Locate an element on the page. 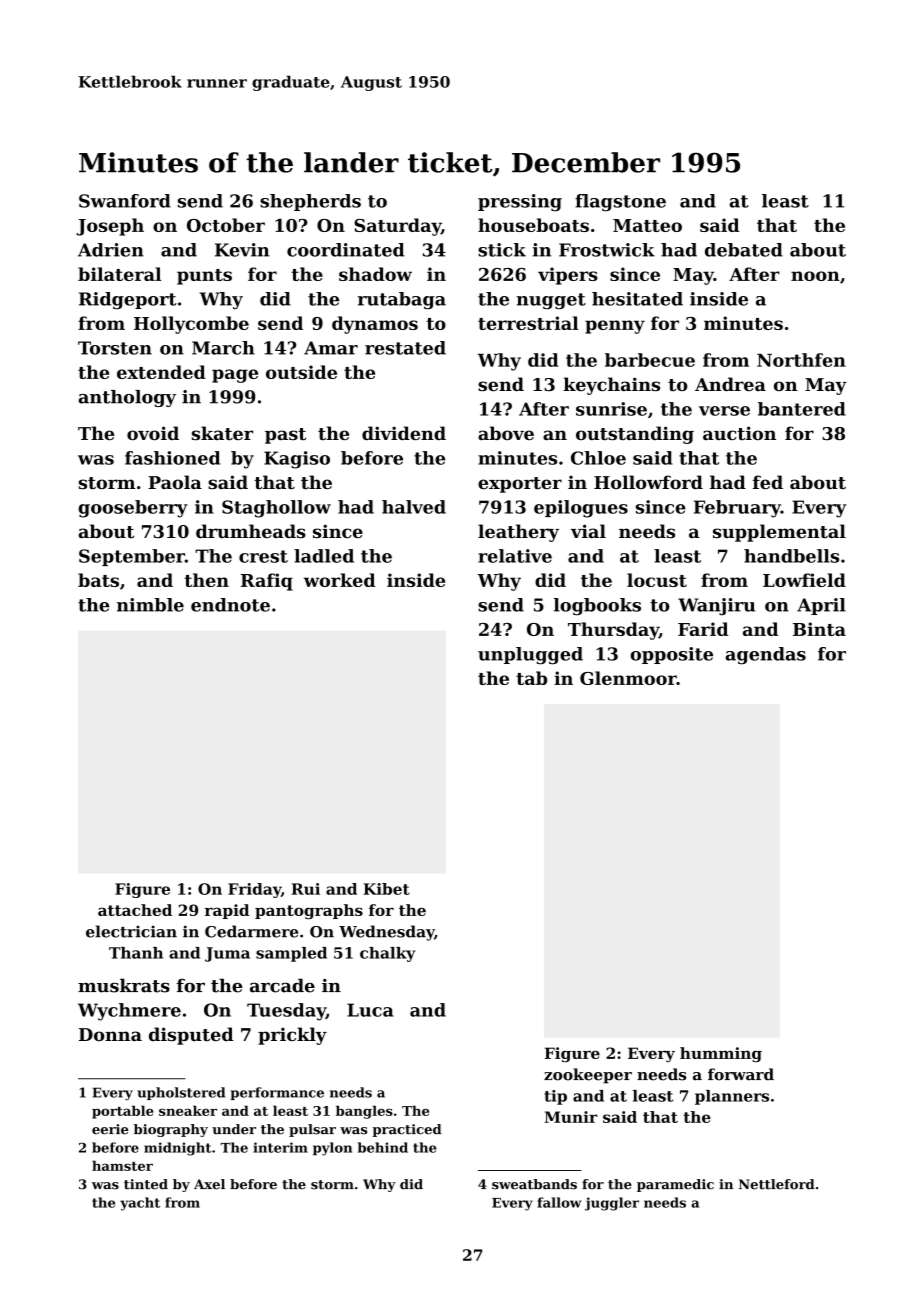 Image resolution: width=924 pixels, height=1314 pixels. attached is located at coordinates (135, 910).
